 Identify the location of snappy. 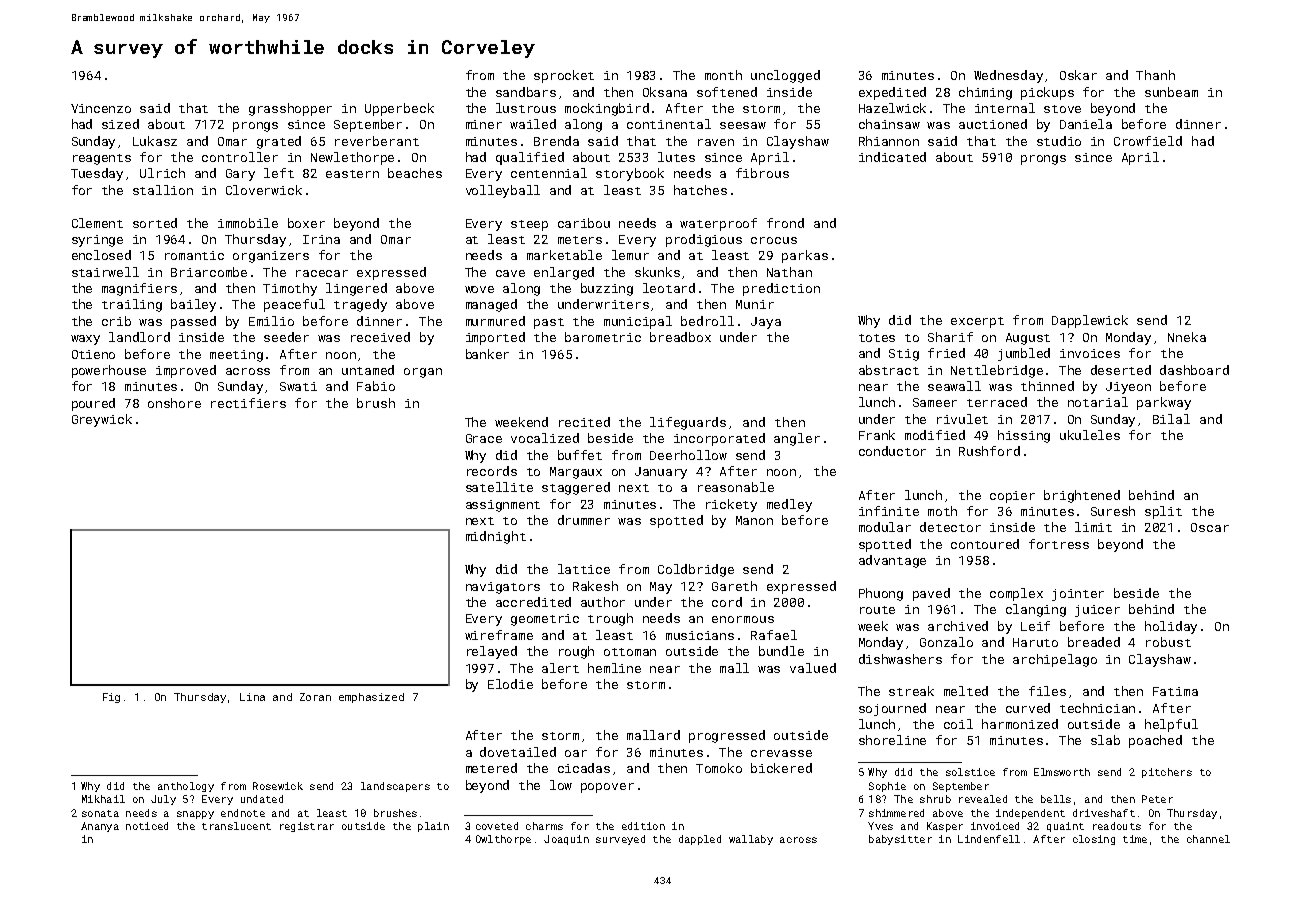
(195, 815).
